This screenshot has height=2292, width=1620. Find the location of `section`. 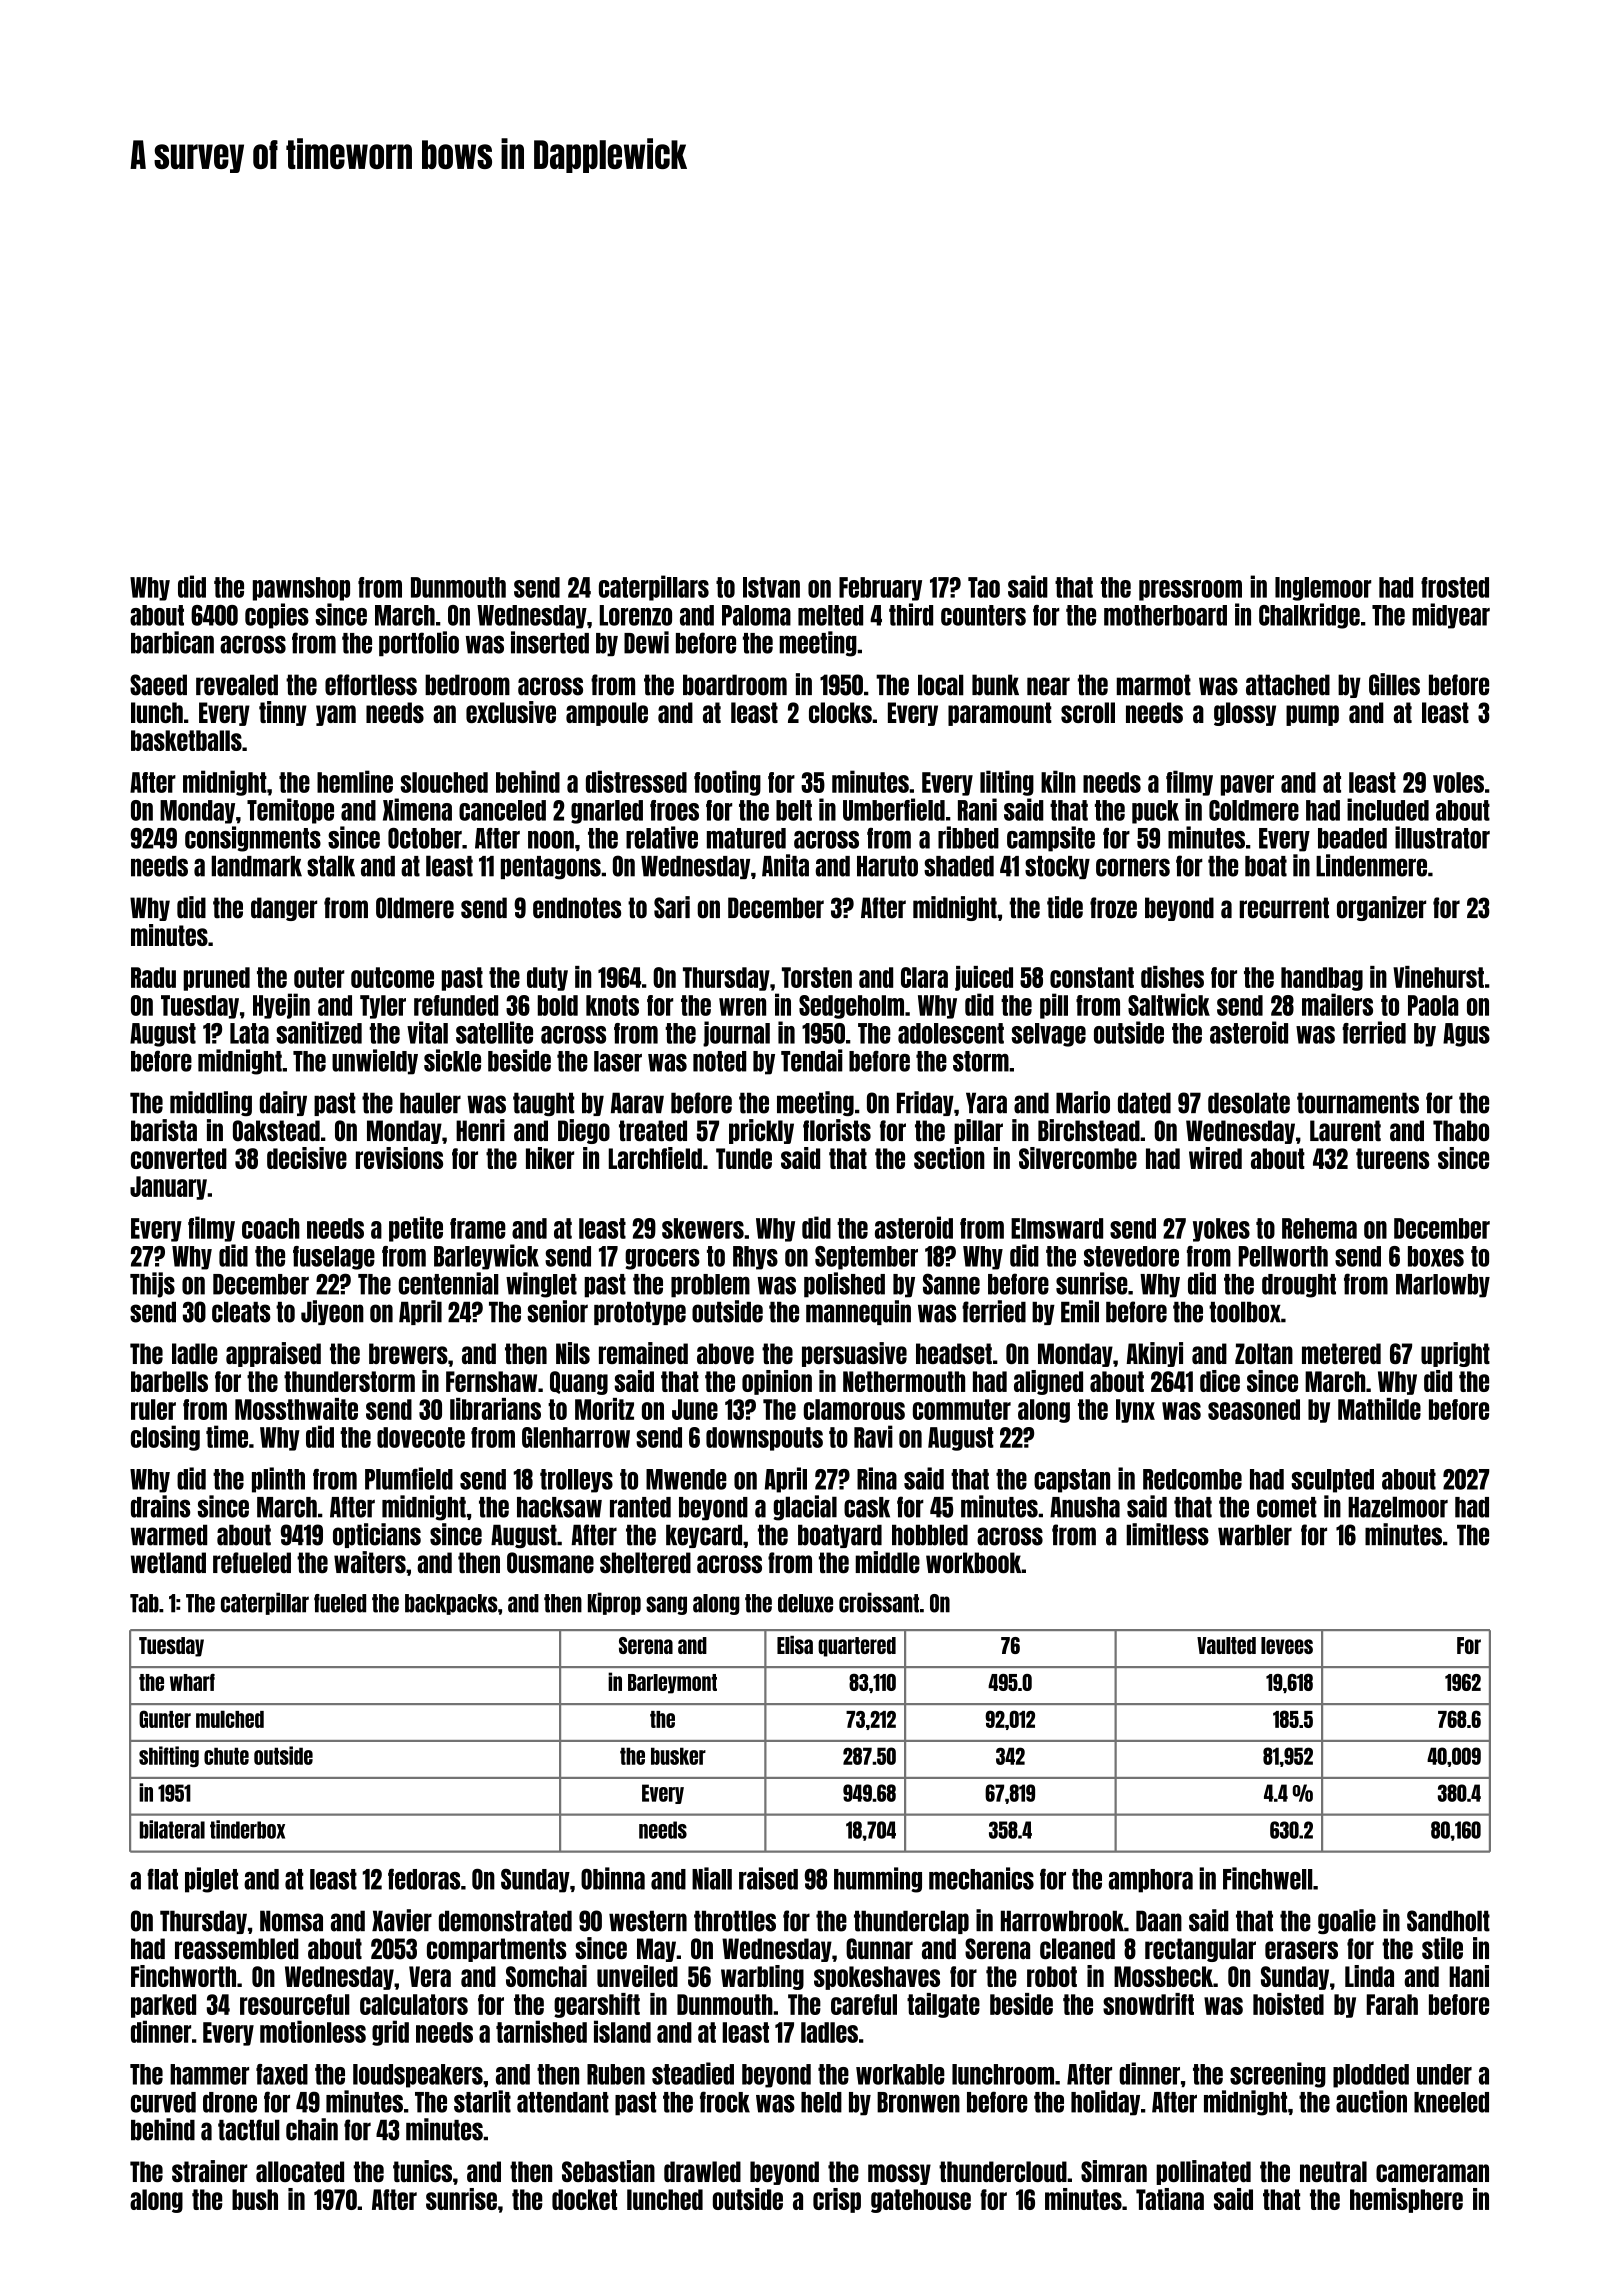

section is located at coordinates (949, 1158).
